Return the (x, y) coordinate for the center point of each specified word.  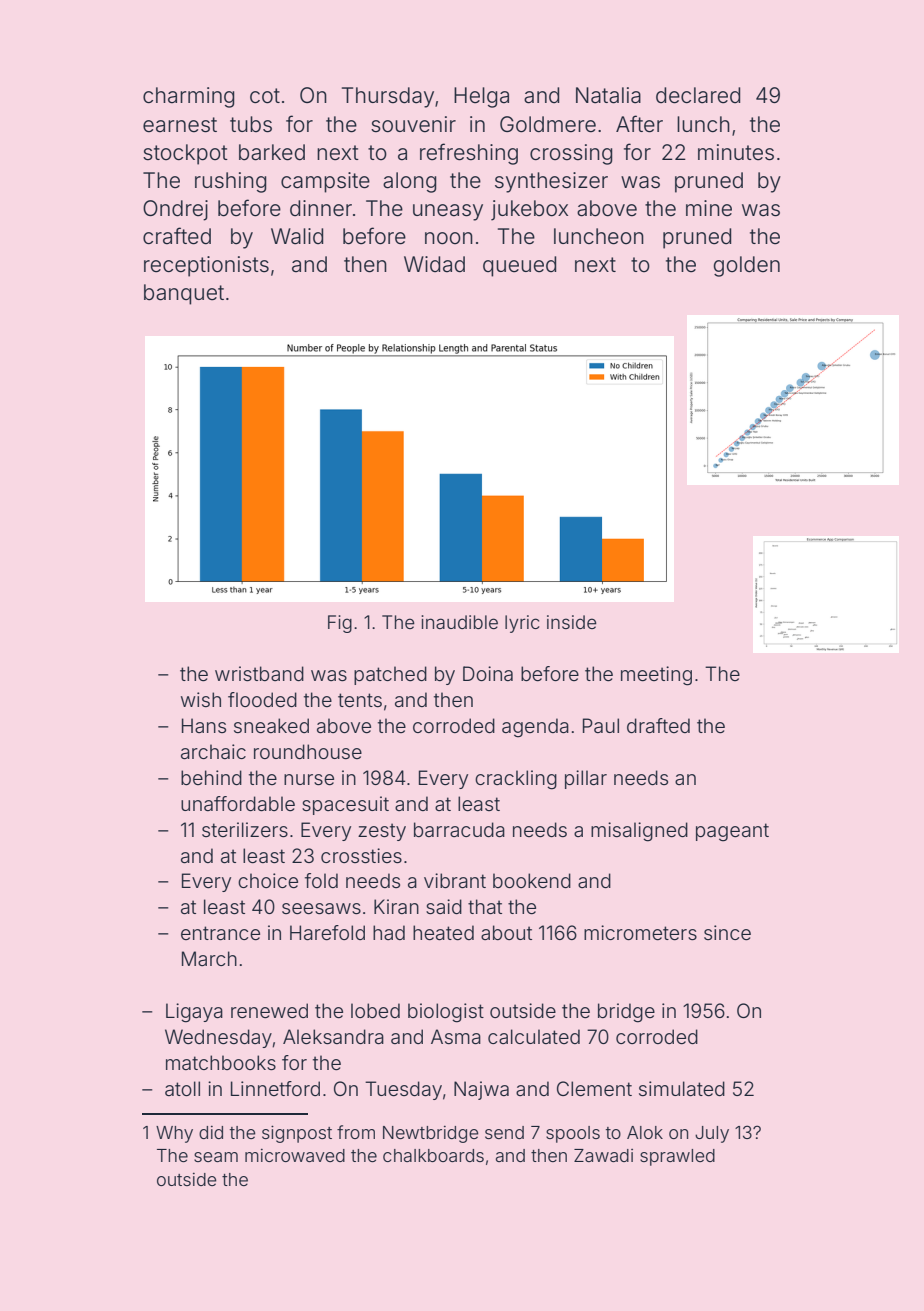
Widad (434, 264)
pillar (586, 779)
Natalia (608, 95)
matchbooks (221, 1062)
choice (268, 880)
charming (188, 97)
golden (747, 266)
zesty (382, 832)
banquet (184, 294)
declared (698, 95)
